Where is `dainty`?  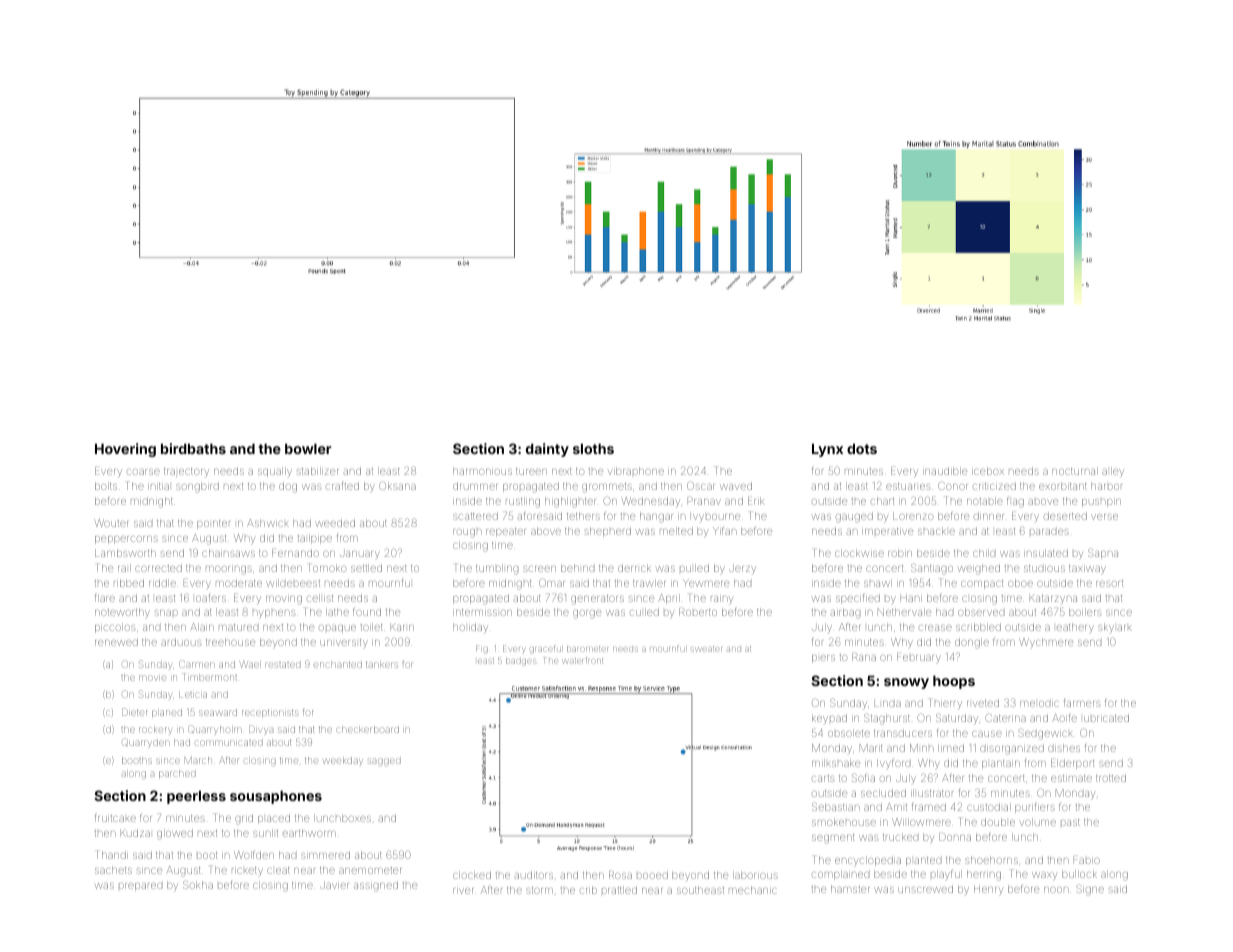
dainty is located at coordinates (547, 450).
